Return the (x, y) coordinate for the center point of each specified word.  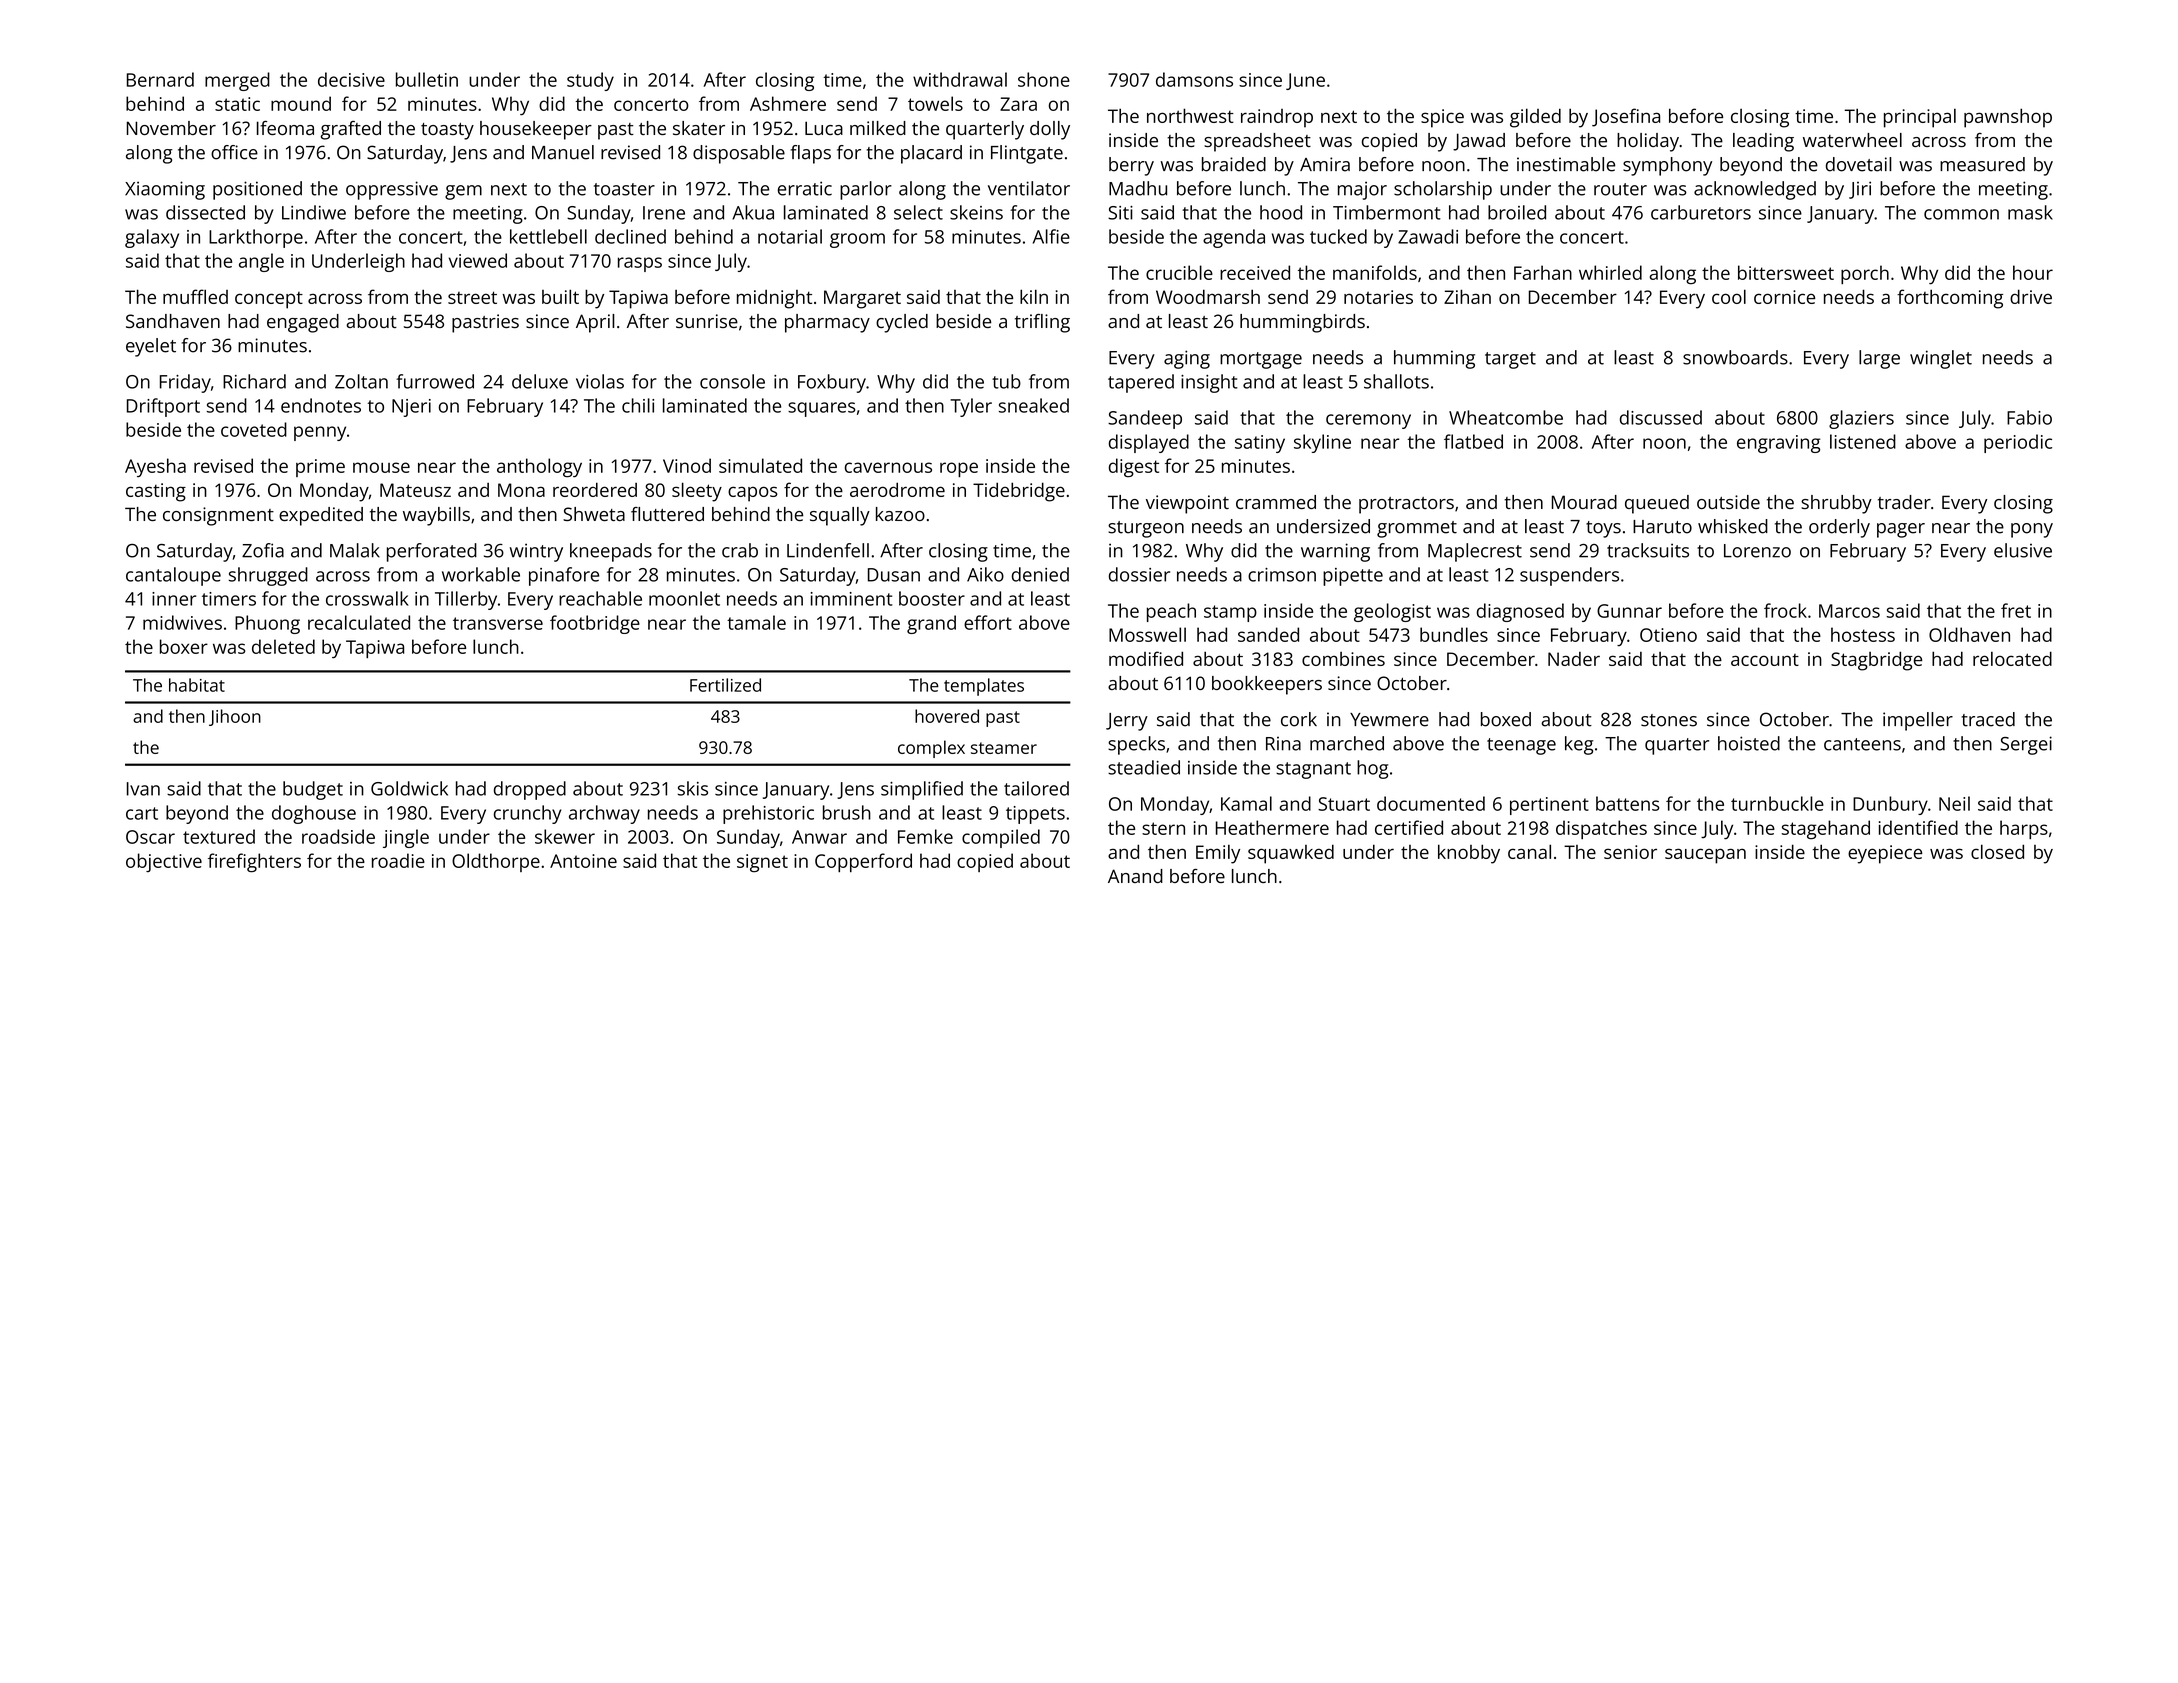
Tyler (971, 407)
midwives (182, 622)
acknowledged (1755, 190)
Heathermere (1272, 827)
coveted (254, 429)
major (1362, 190)
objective (164, 862)
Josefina (1626, 117)
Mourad (1584, 502)
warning (1335, 552)
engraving (1778, 444)
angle (261, 262)
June (1305, 81)
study (590, 81)
